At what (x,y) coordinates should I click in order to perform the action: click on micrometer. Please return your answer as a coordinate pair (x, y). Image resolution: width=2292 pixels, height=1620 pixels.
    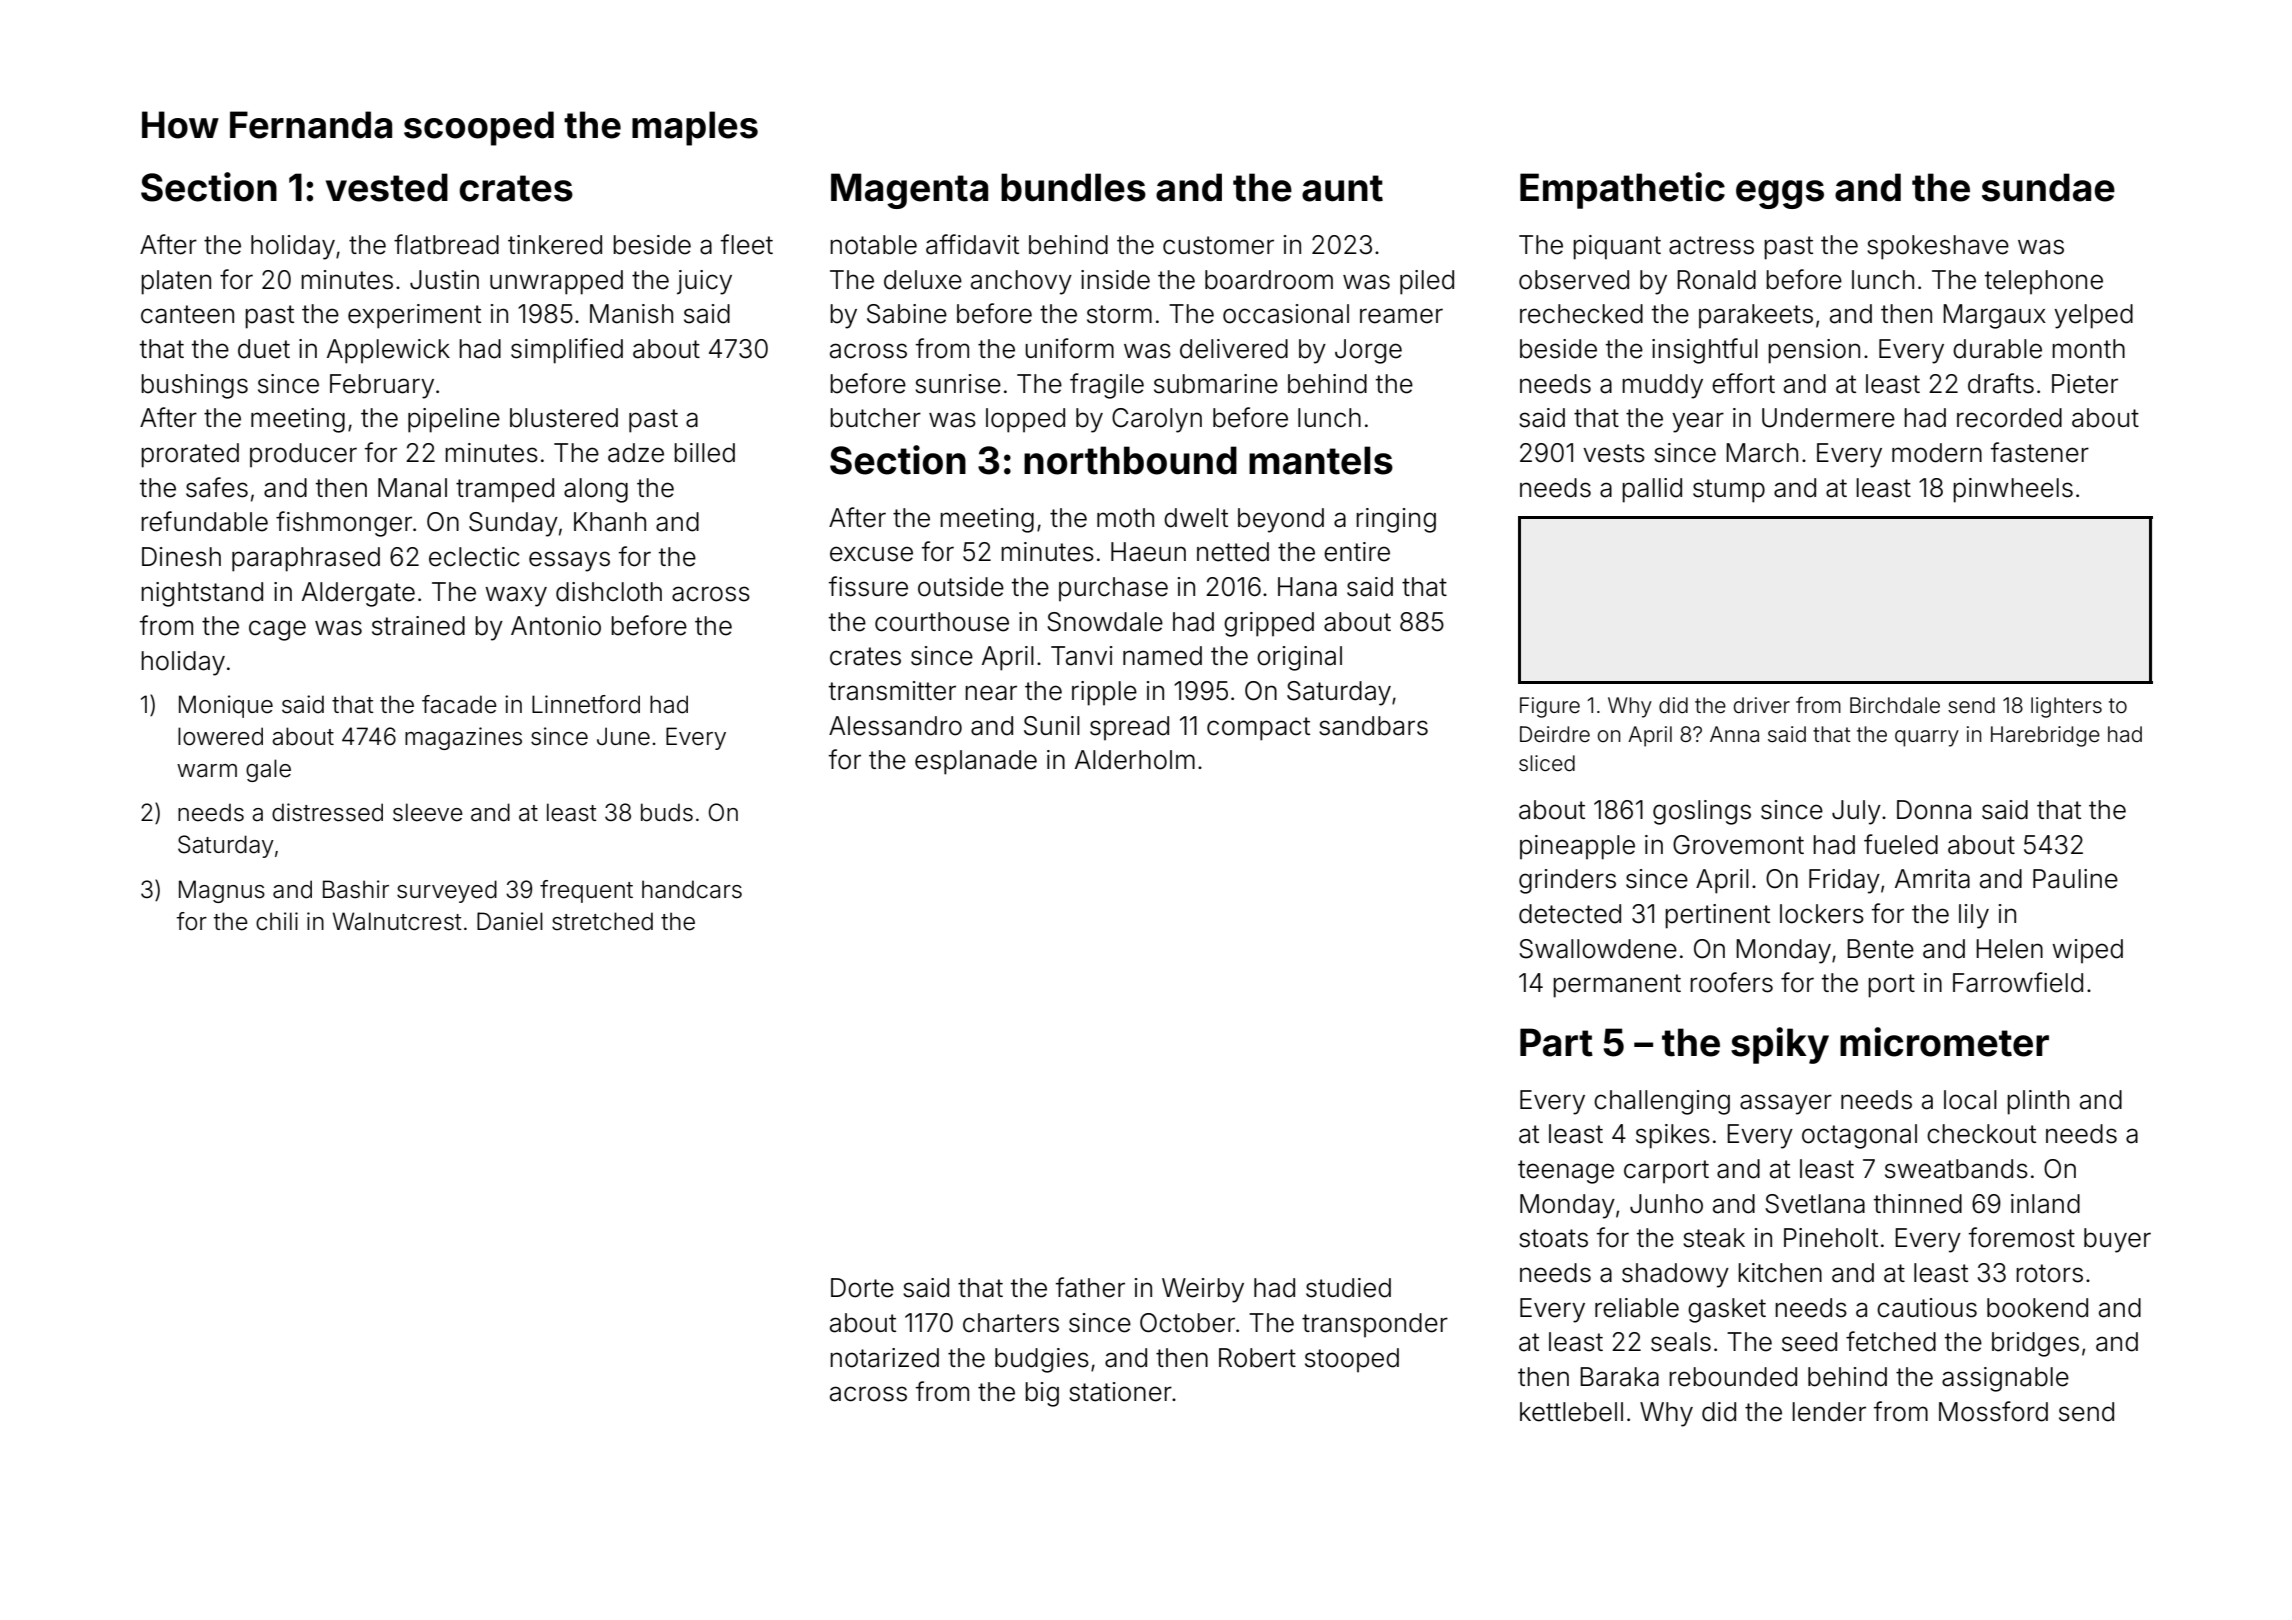
    Looking at the image, I should click on (1944, 1042).
